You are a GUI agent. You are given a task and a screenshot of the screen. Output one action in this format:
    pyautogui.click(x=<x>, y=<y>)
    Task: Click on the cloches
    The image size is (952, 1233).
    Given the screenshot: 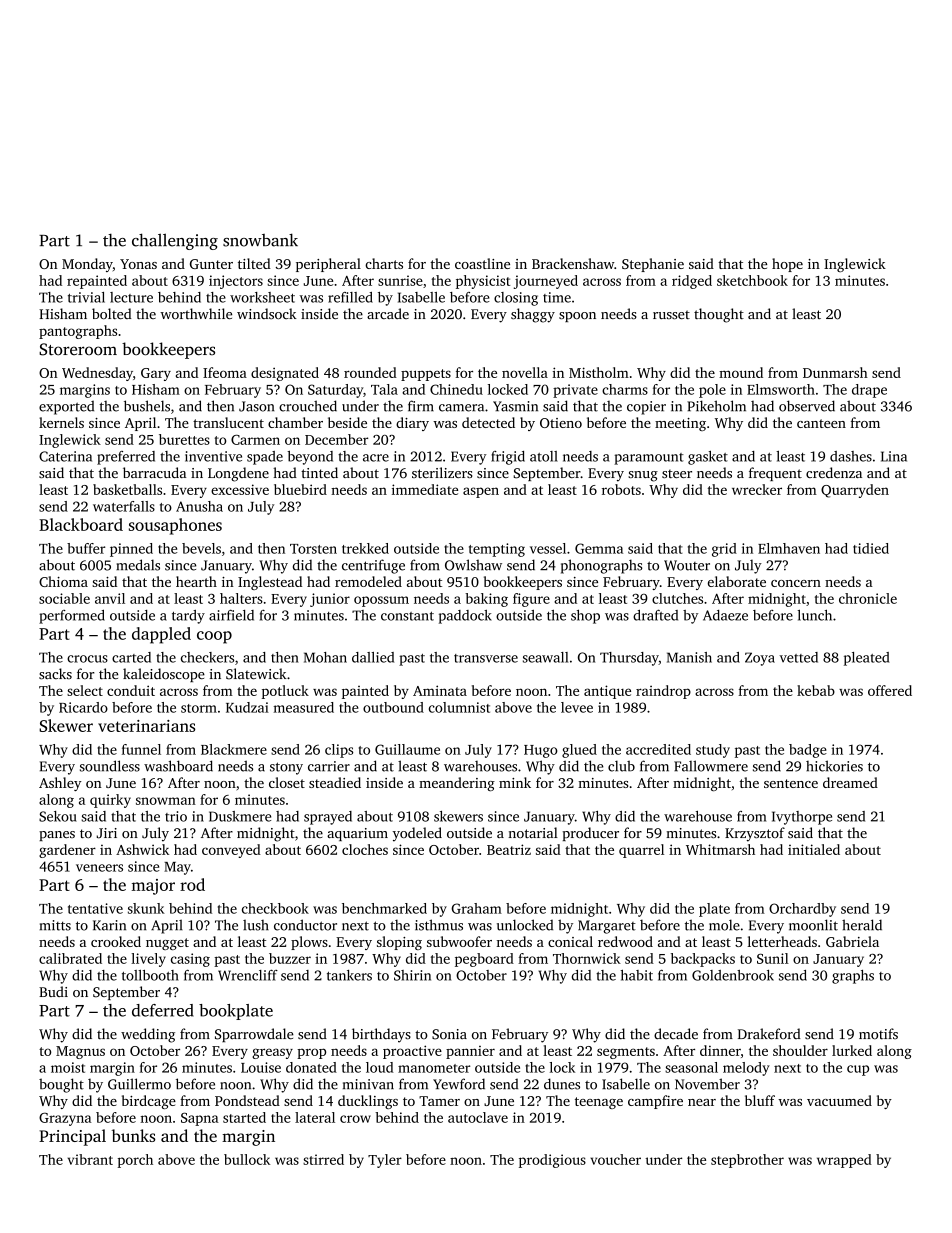 What is the action you would take?
    pyautogui.click(x=365, y=849)
